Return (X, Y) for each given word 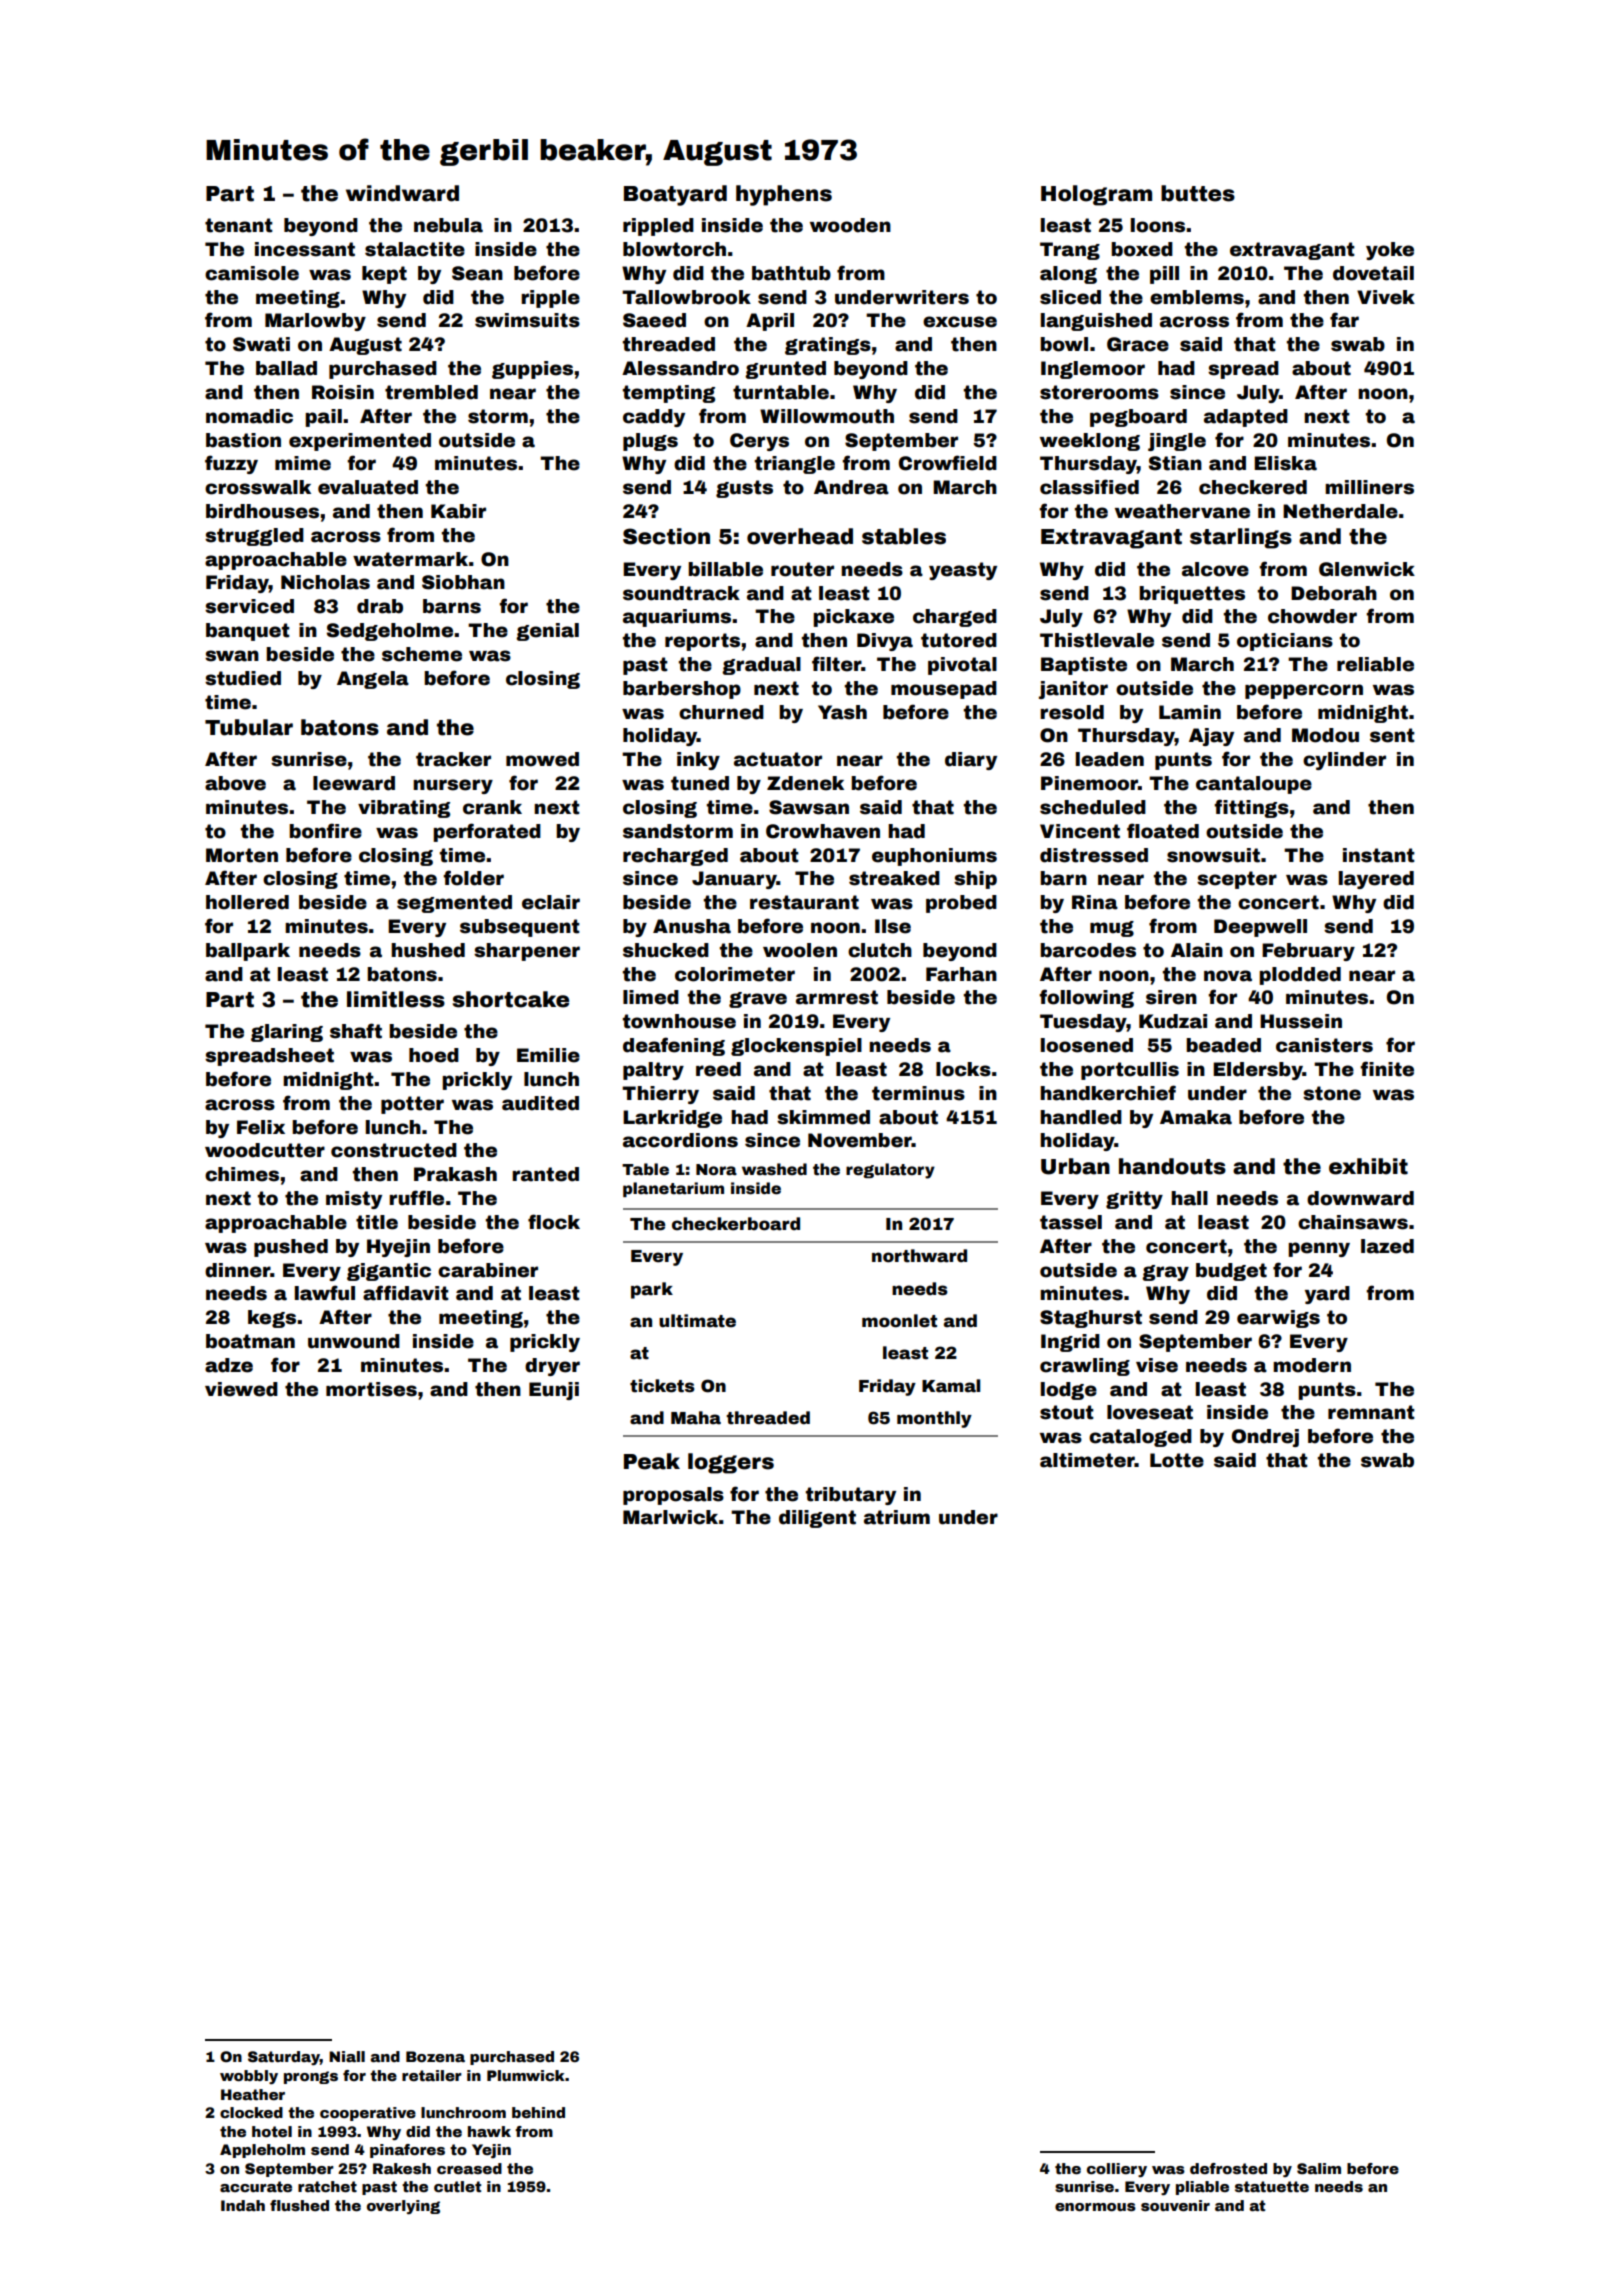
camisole (252, 273)
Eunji (554, 1391)
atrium (897, 1517)
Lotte (1177, 1460)
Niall (347, 2056)
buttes (1198, 193)
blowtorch (674, 249)
